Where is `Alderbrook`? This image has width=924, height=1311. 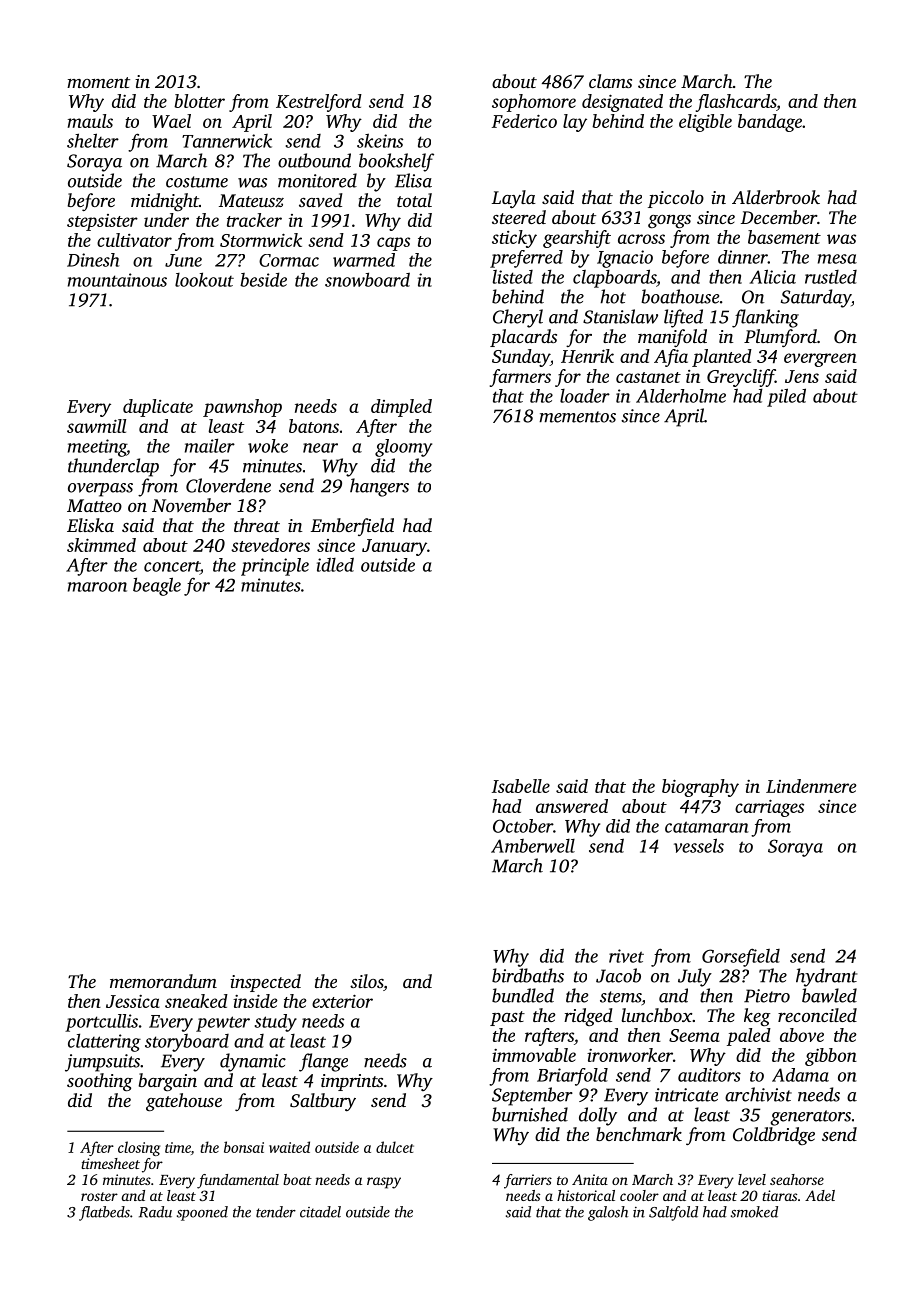
Alderbrook is located at coordinates (776, 197).
